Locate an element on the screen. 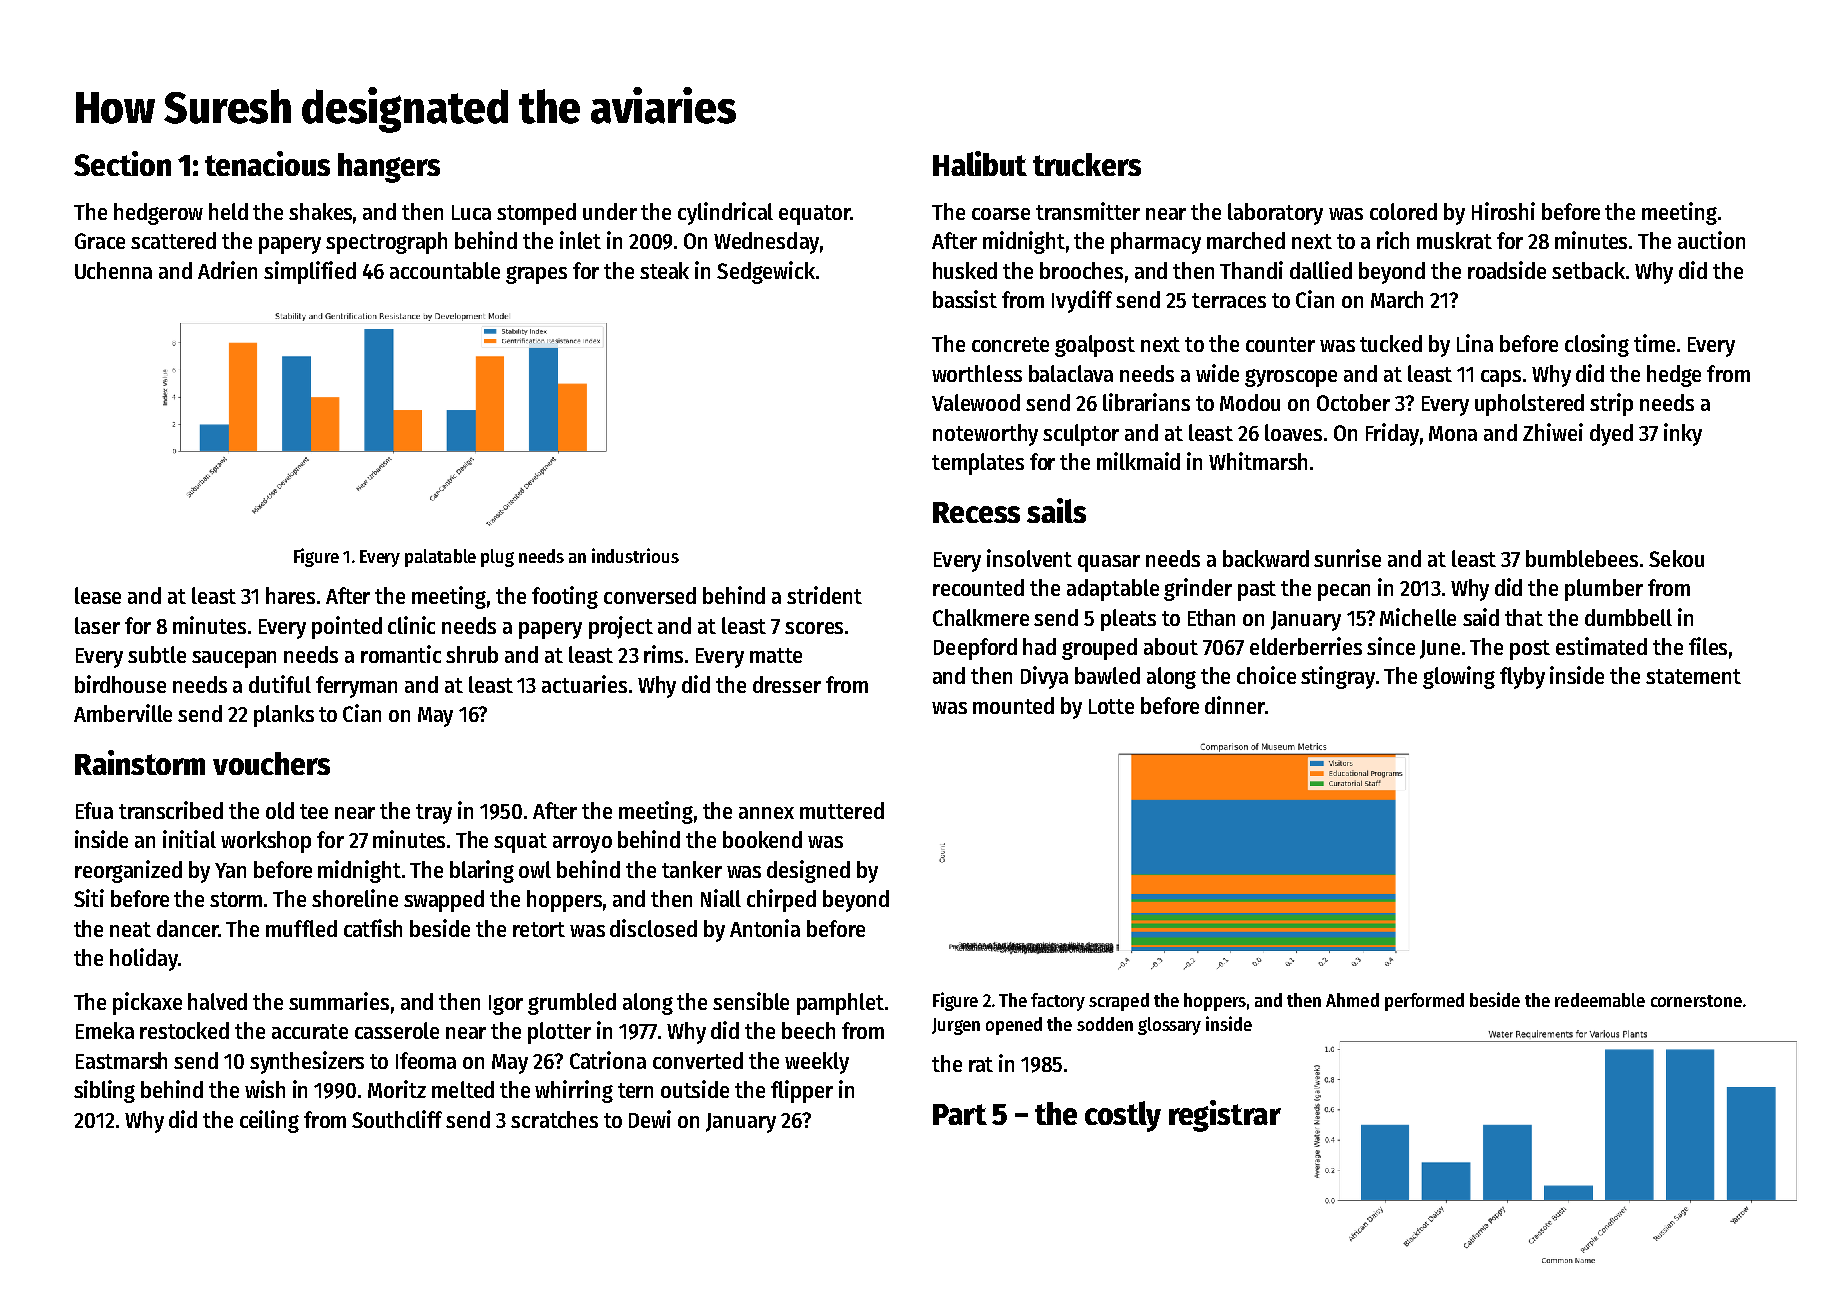 Image resolution: width=1830 pixels, height=1294 pixels. reorganized is located at coordinates (128, 871).
